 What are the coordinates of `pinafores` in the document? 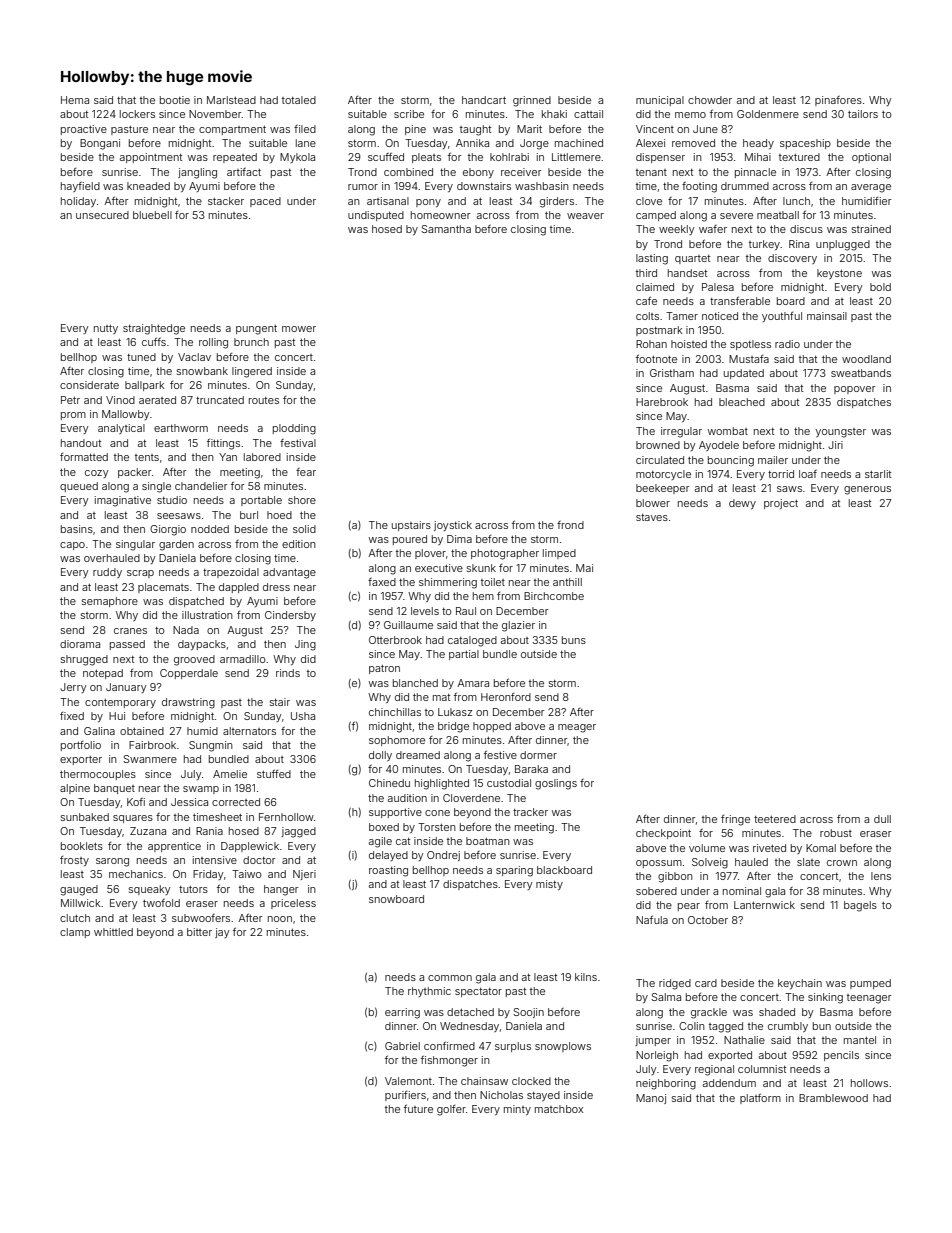 It's located at (838, 101).
